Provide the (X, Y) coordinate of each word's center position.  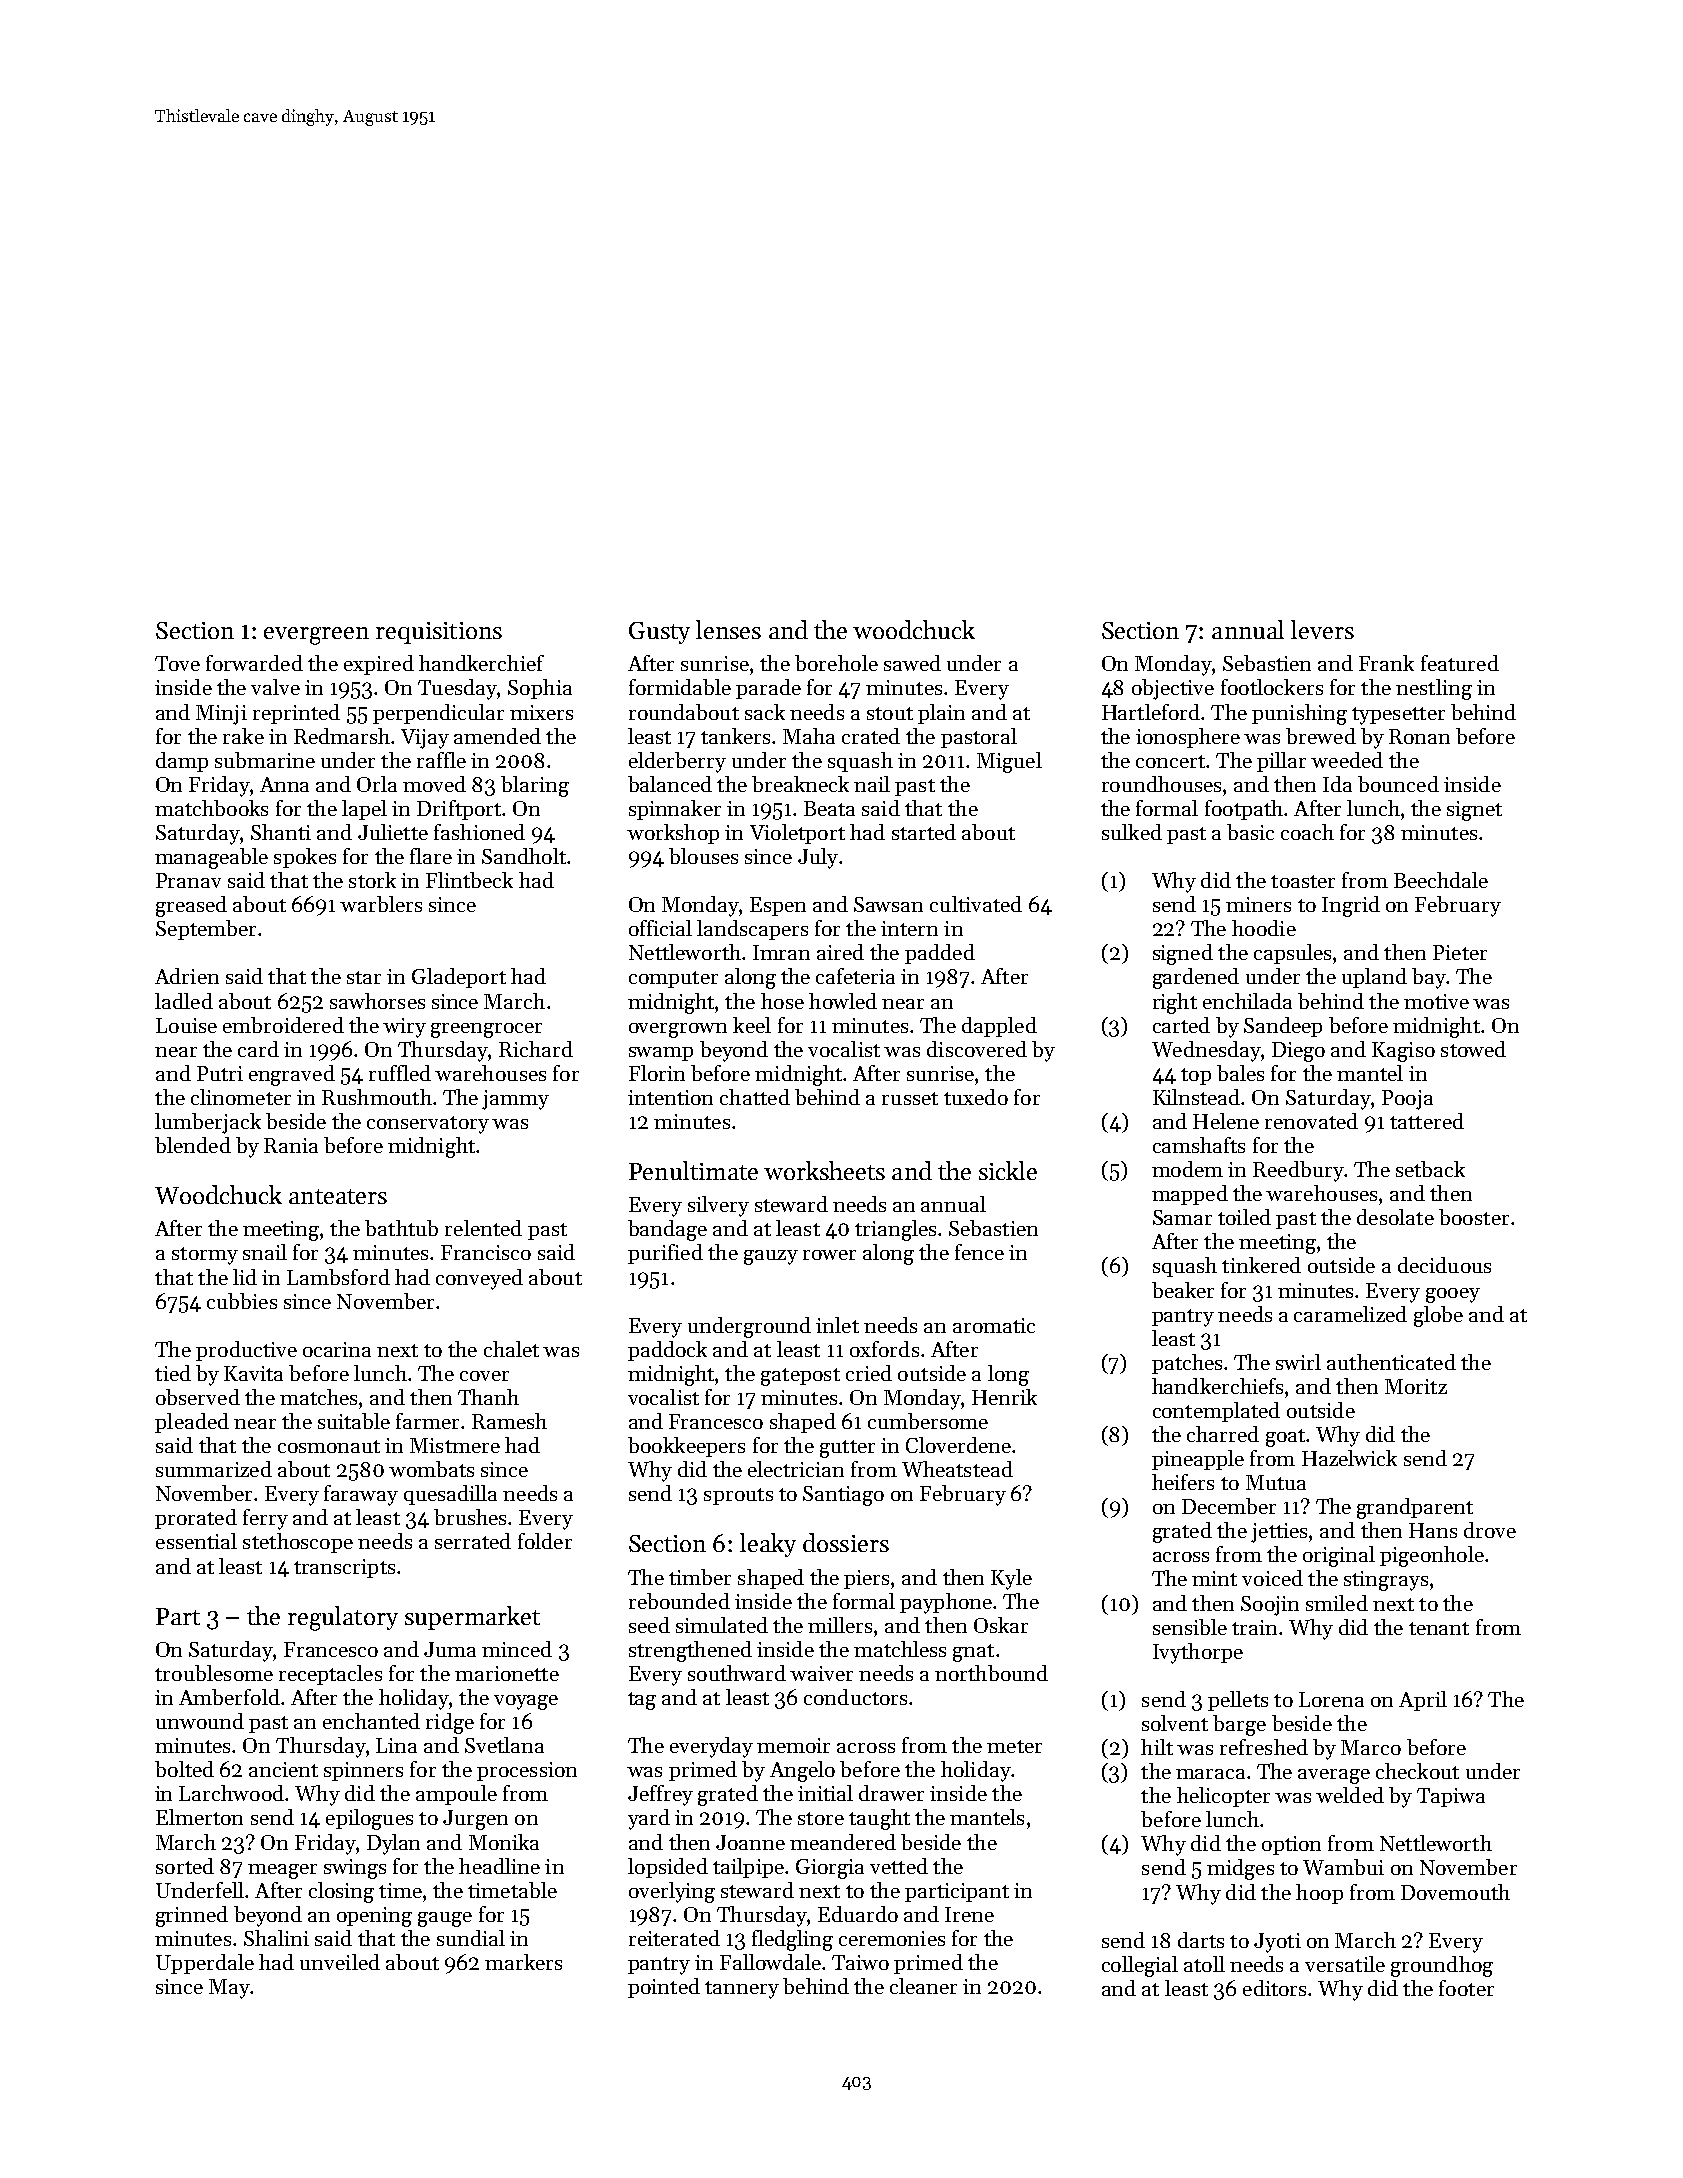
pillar (1281, 762)
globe (1438, 1316)
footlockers (1272, 687)
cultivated (976, 904)
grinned (192, 1916)
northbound (991, 1673)
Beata (829, 808)
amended (497, 736)
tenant (1439, 1628)
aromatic (994, 1325)
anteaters (338, 1196)
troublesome (214, 1673)
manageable (211, 858)
